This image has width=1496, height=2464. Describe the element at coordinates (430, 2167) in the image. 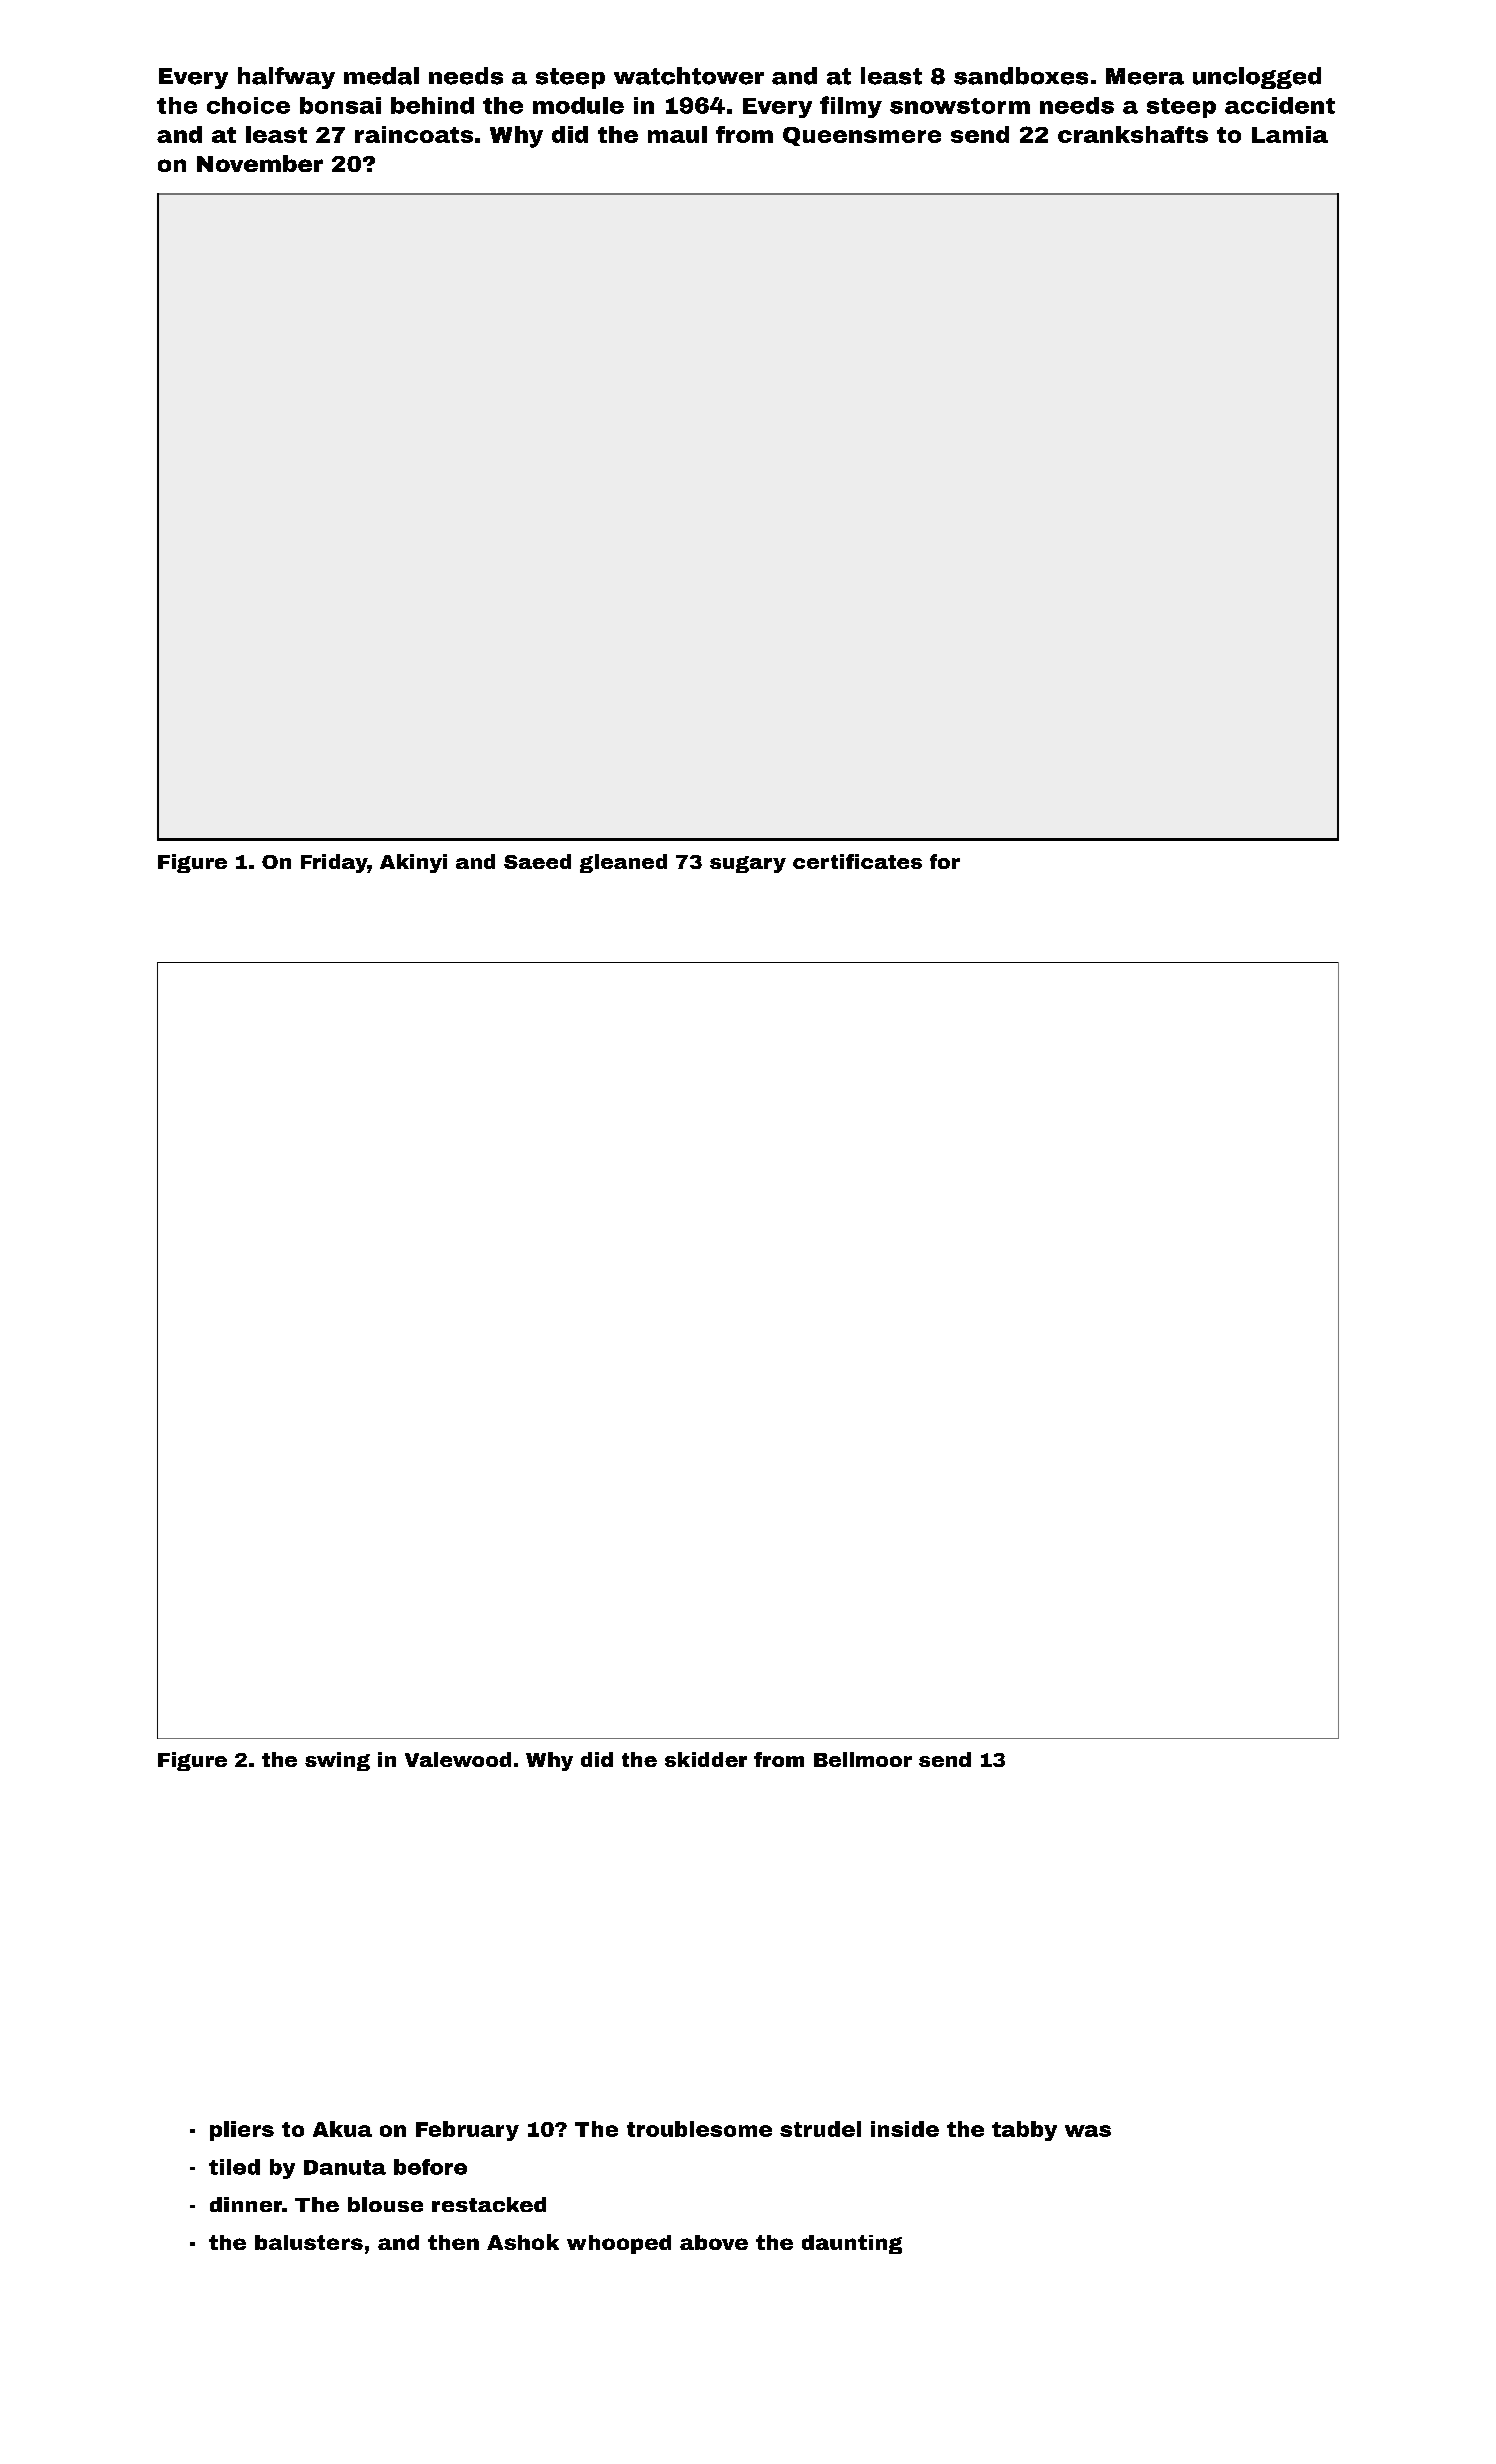

I see `before` at that location.
